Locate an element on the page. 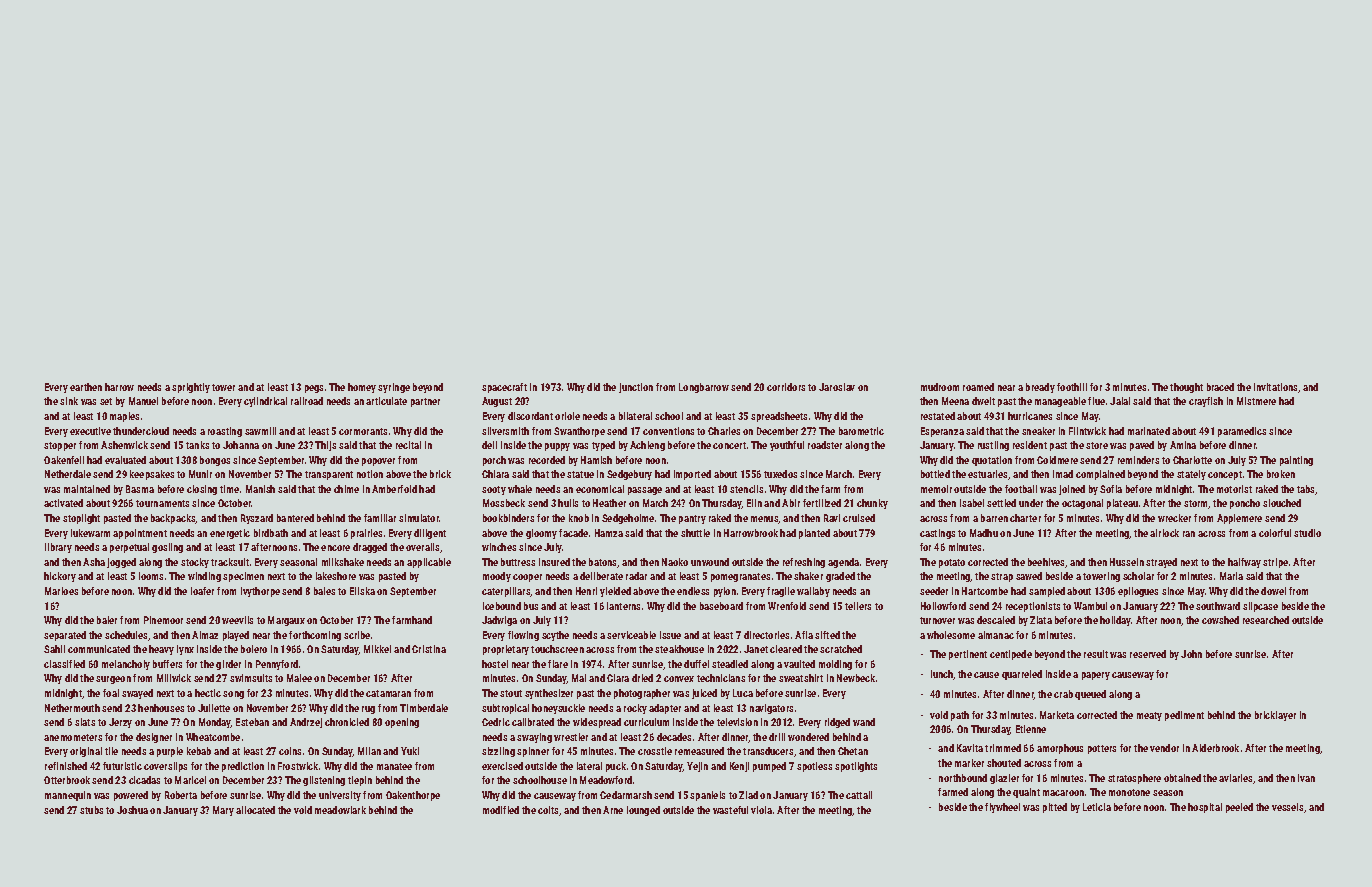 The image size is (1372, 887). Mossbeck is located at coordinates (504, 503).
